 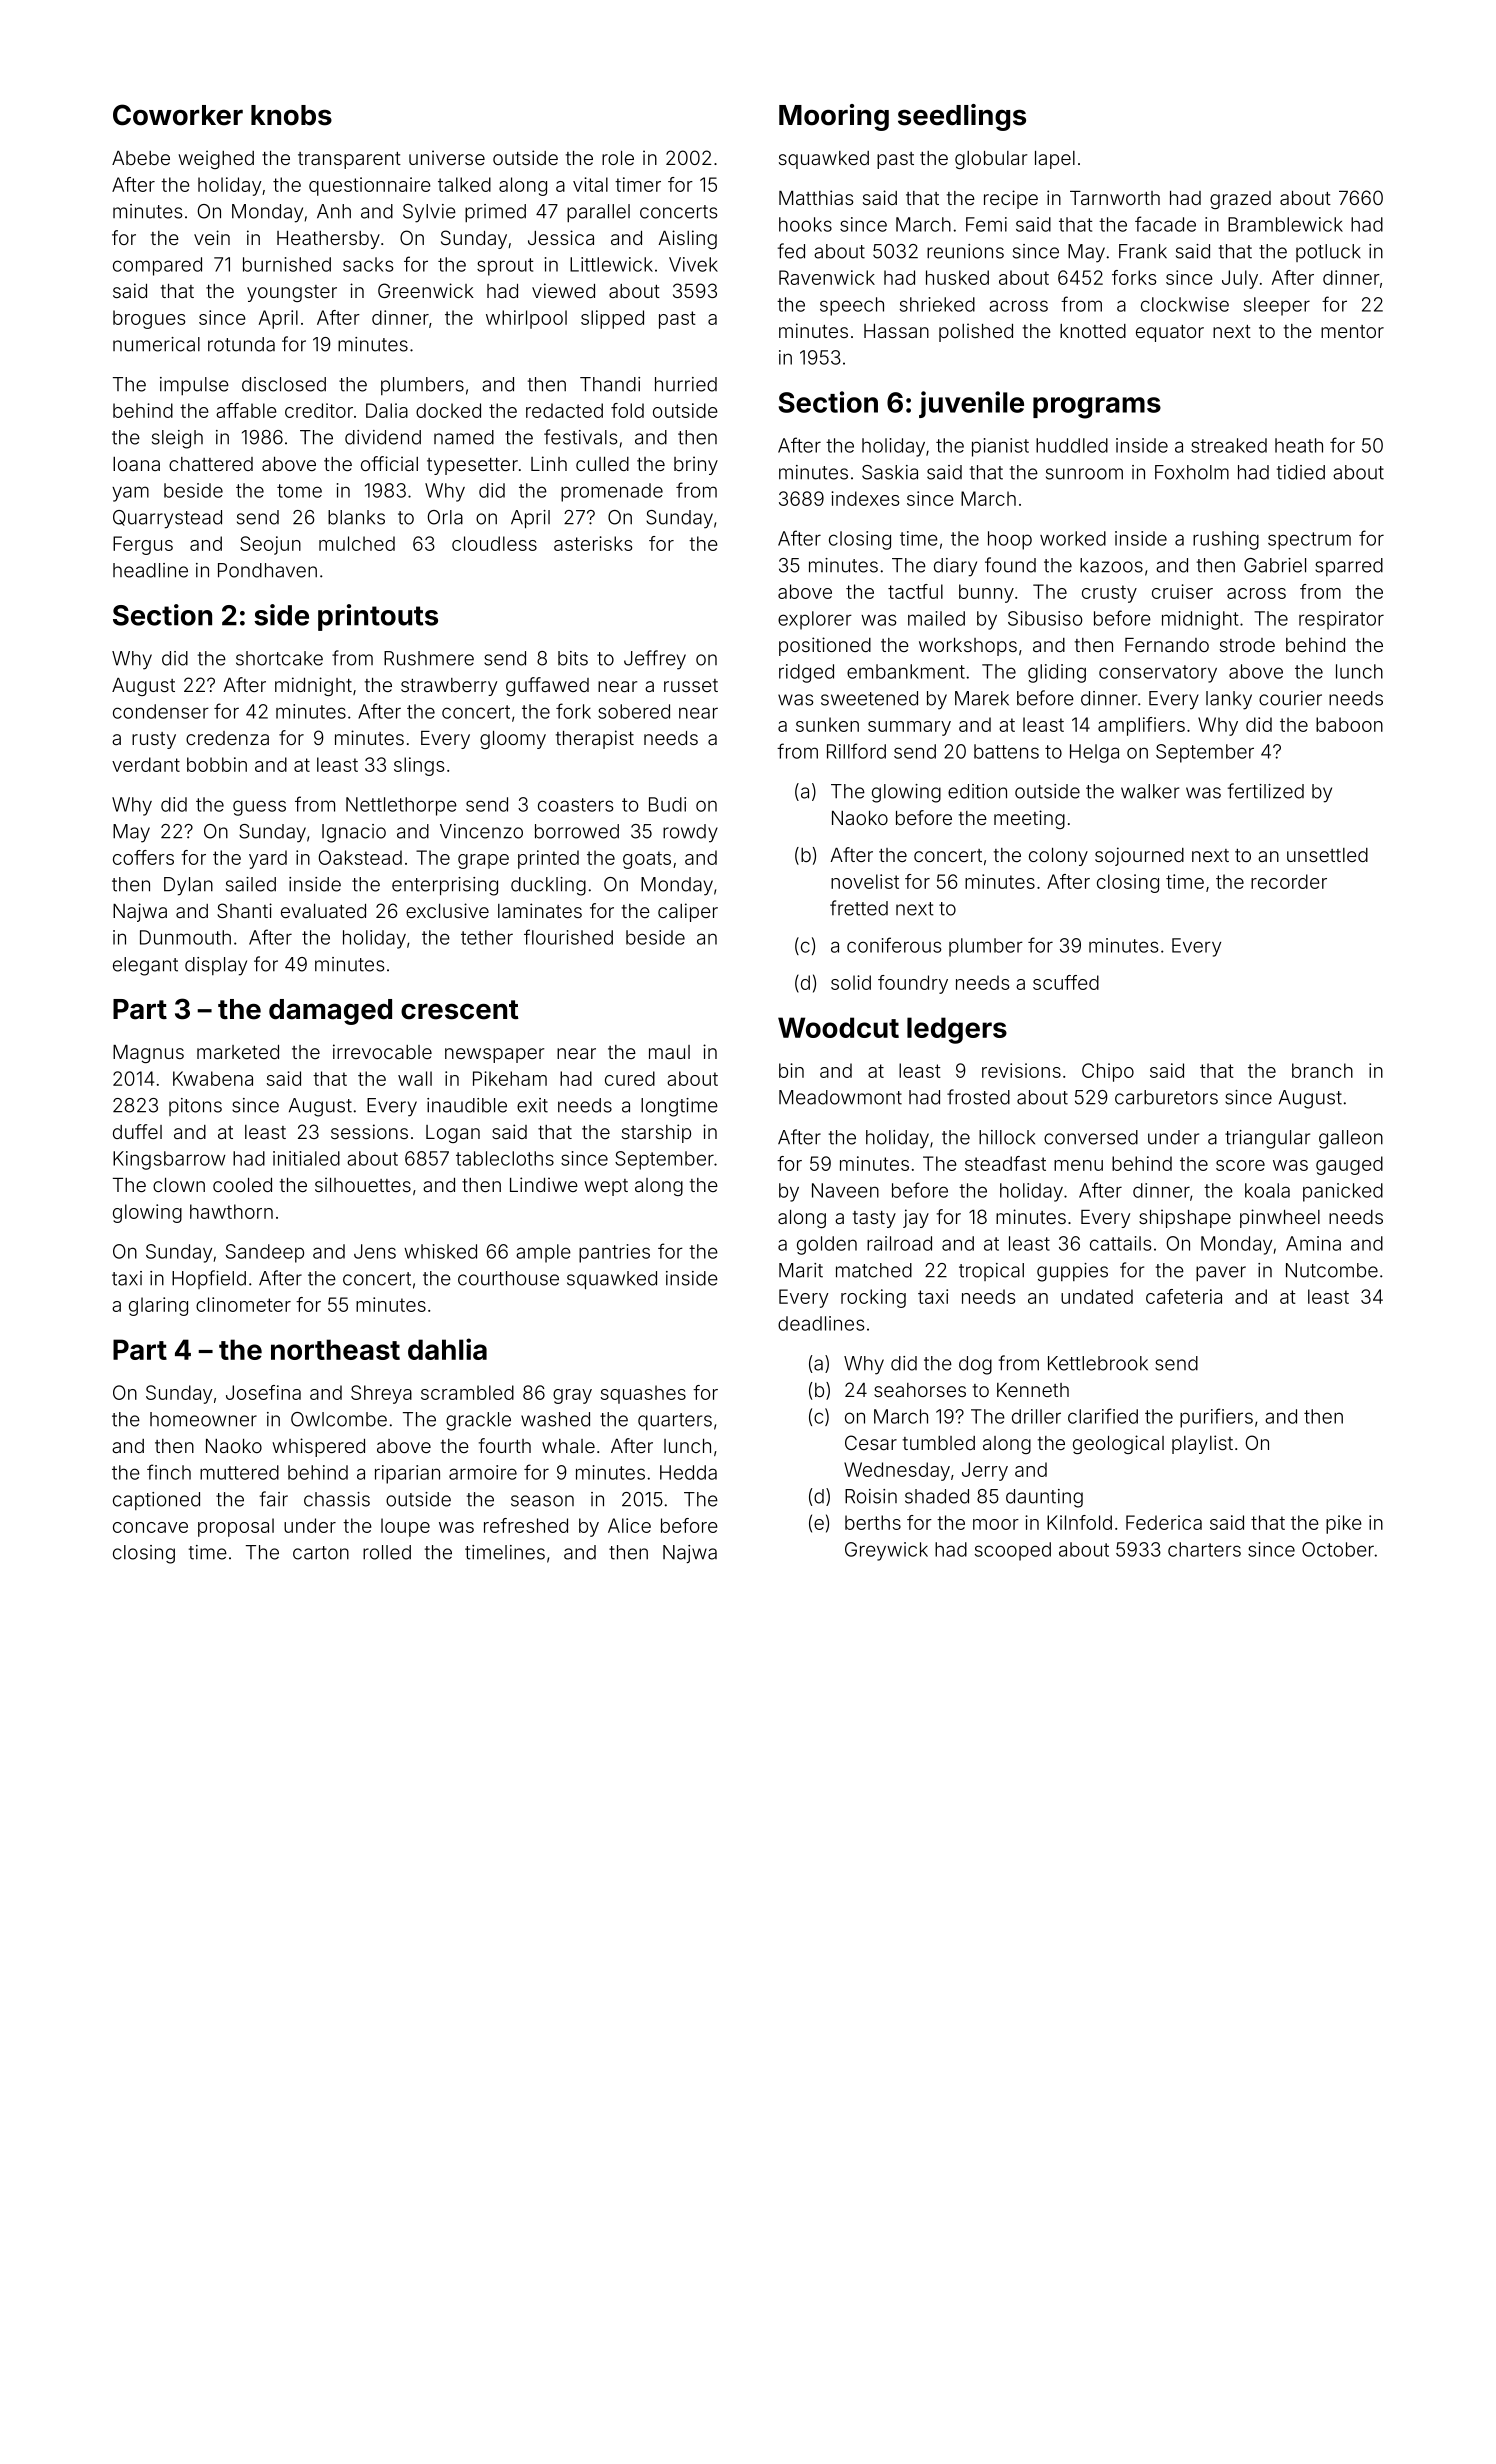 I want to click on streaked, so click(x=1229, y=445).
